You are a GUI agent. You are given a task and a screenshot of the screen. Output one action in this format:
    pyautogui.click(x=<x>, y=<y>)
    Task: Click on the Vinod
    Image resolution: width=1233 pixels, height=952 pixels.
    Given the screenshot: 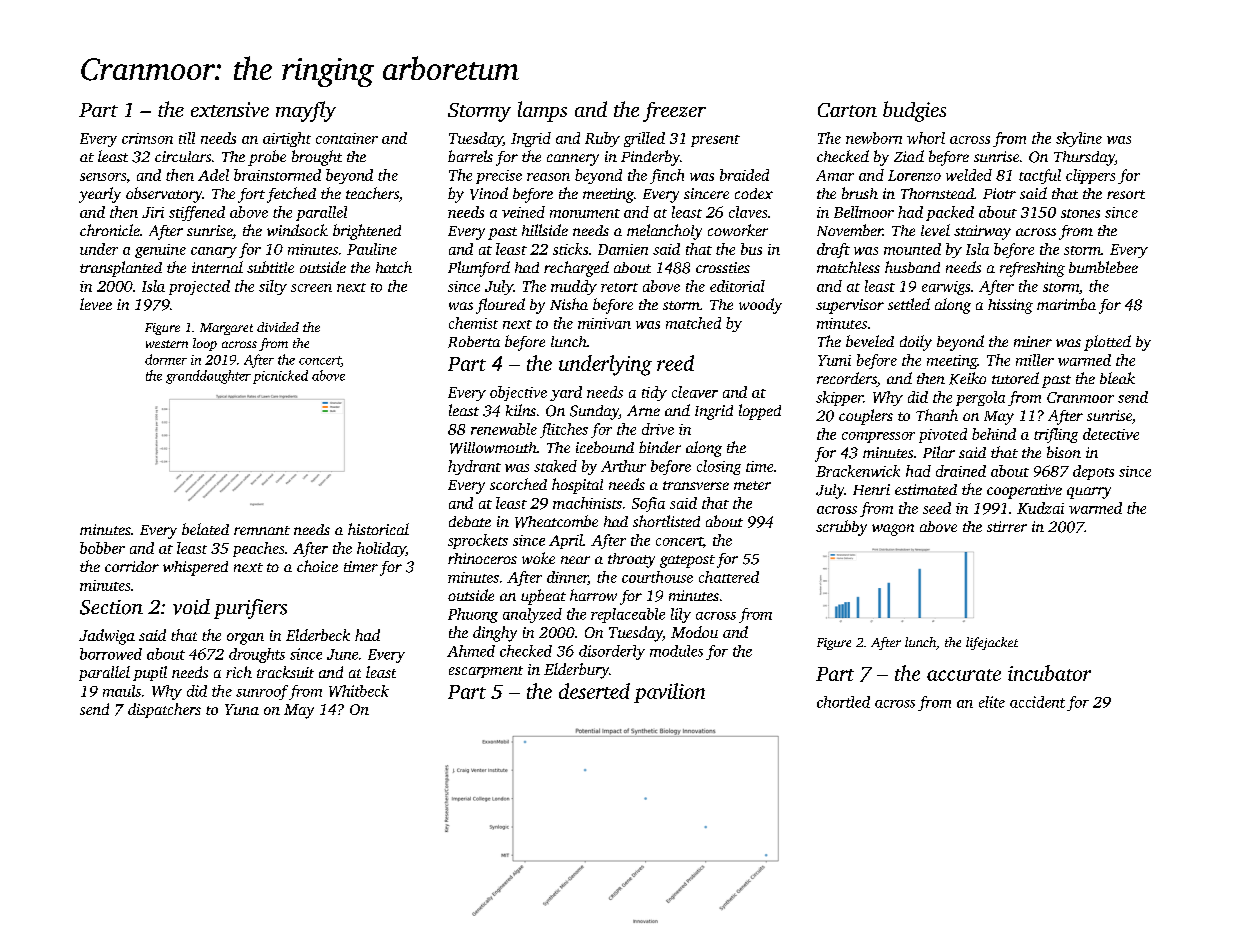 What is the action you would take?
    pyautogui.click(x=489, y=193)
